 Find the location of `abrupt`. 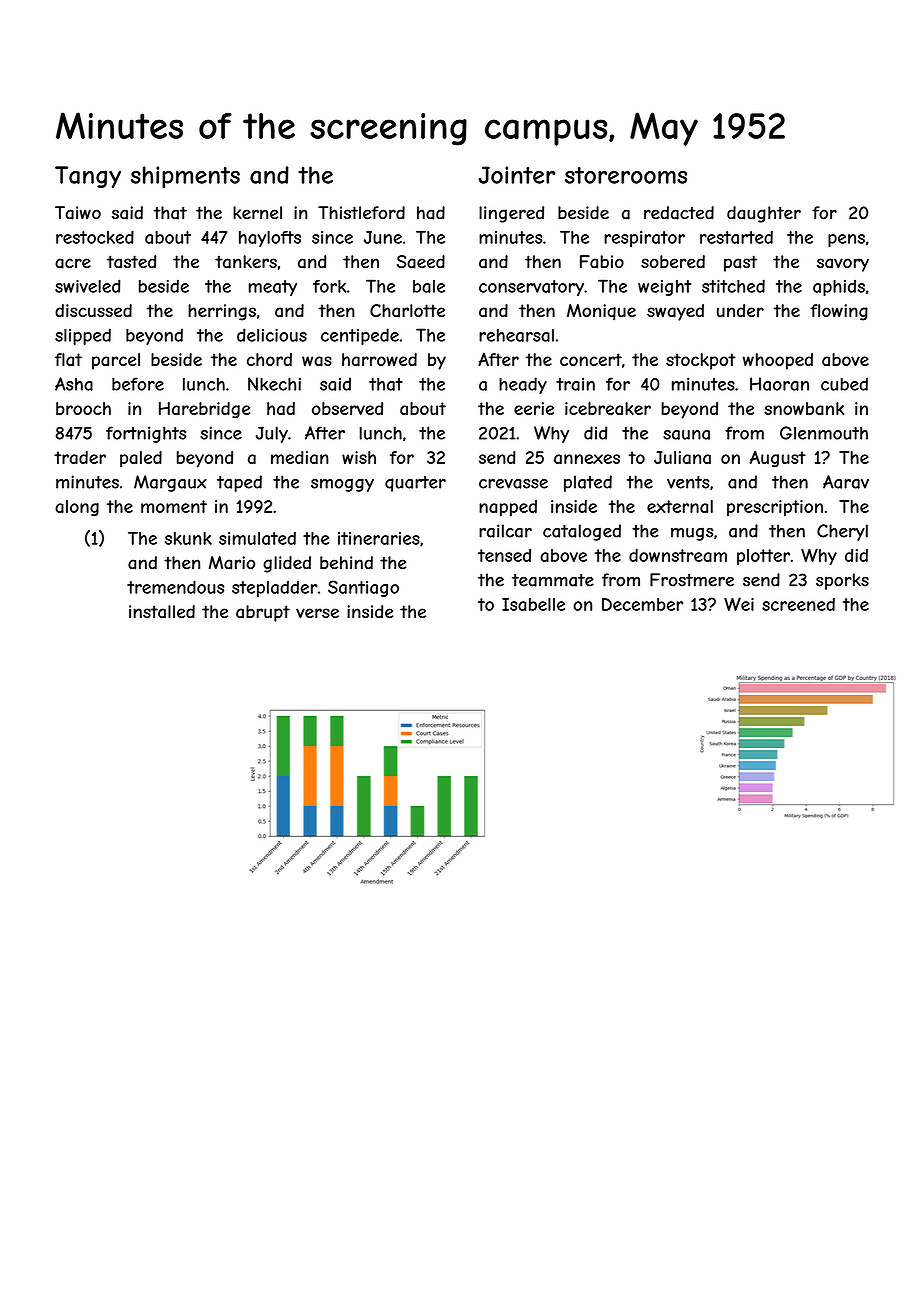

abrupt is located at coordinates (263, 613).
